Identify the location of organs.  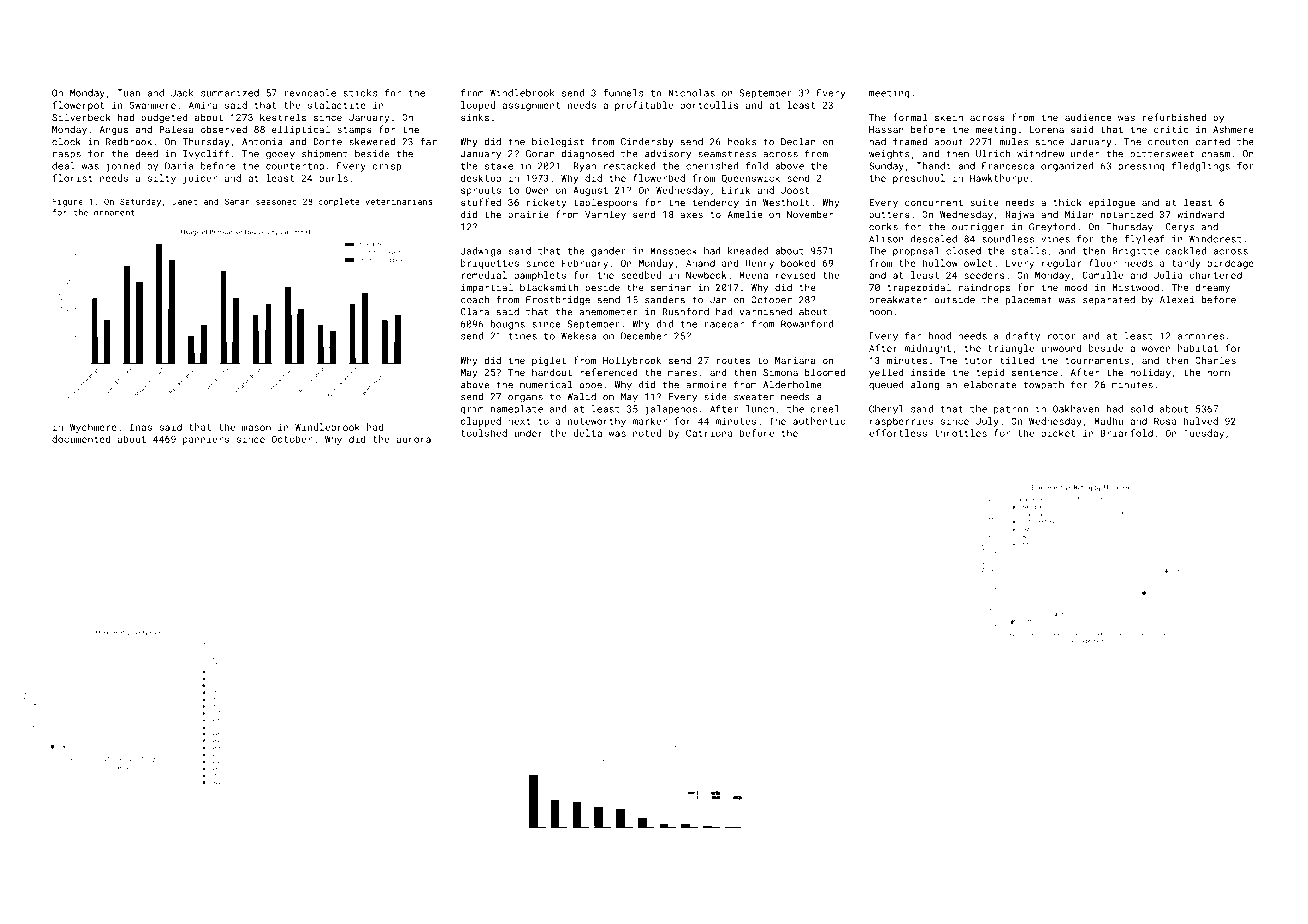
(525, 399).
